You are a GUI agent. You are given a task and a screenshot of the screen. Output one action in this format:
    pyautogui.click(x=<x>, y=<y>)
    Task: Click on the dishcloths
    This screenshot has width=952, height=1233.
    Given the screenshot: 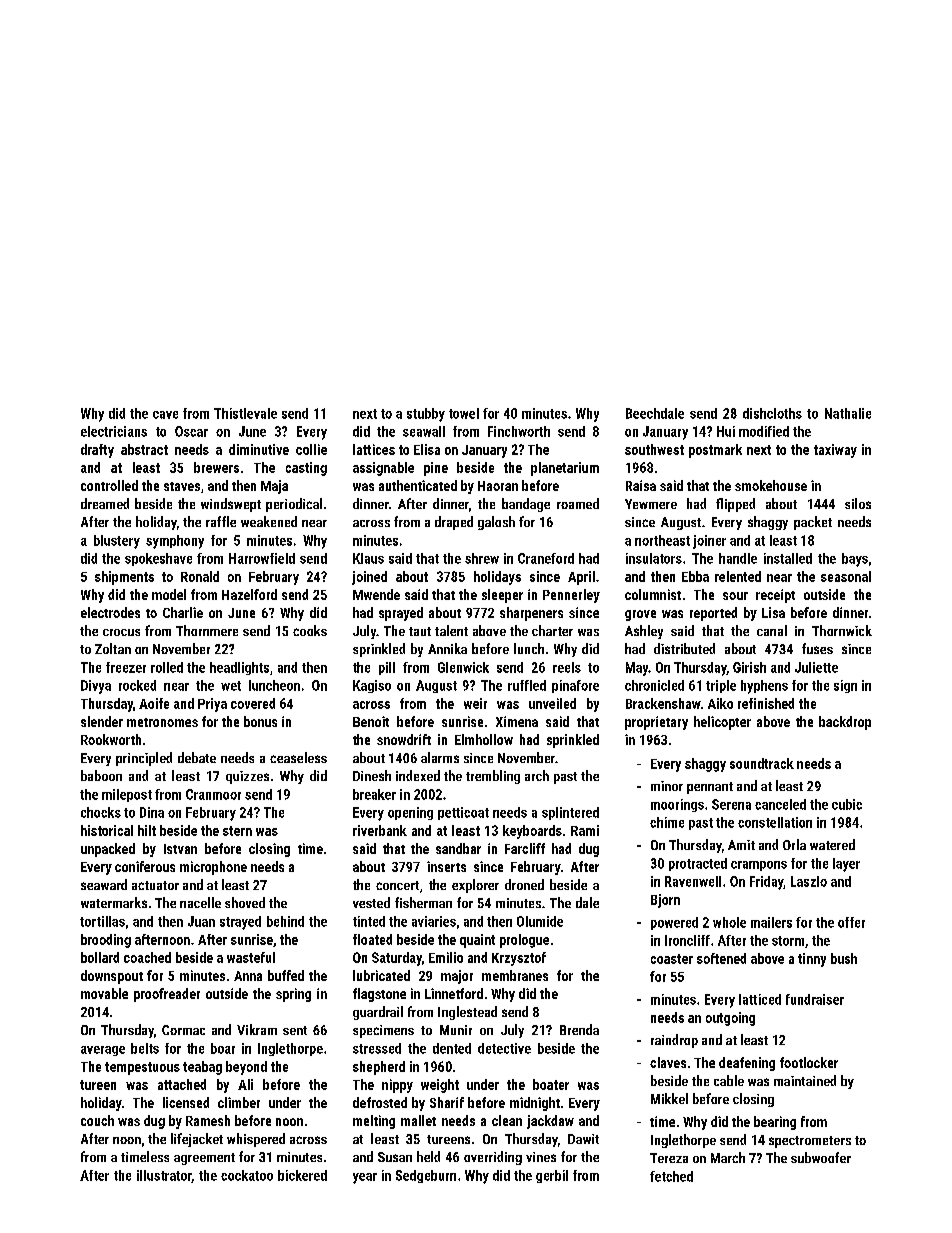 What is the action you would take?
    pyautogui.click(x=772, y=413)
